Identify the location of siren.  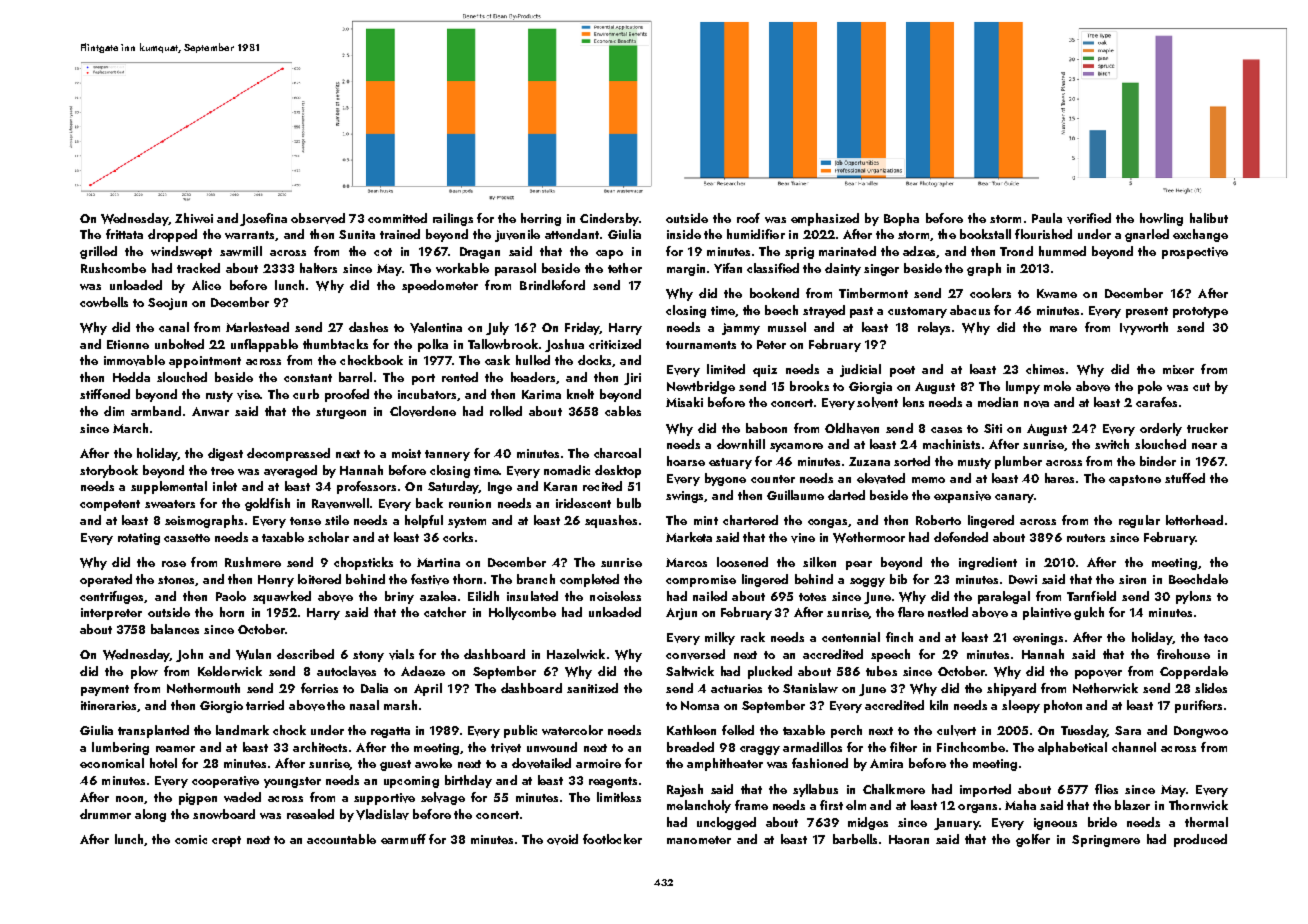
(1132, 579).
